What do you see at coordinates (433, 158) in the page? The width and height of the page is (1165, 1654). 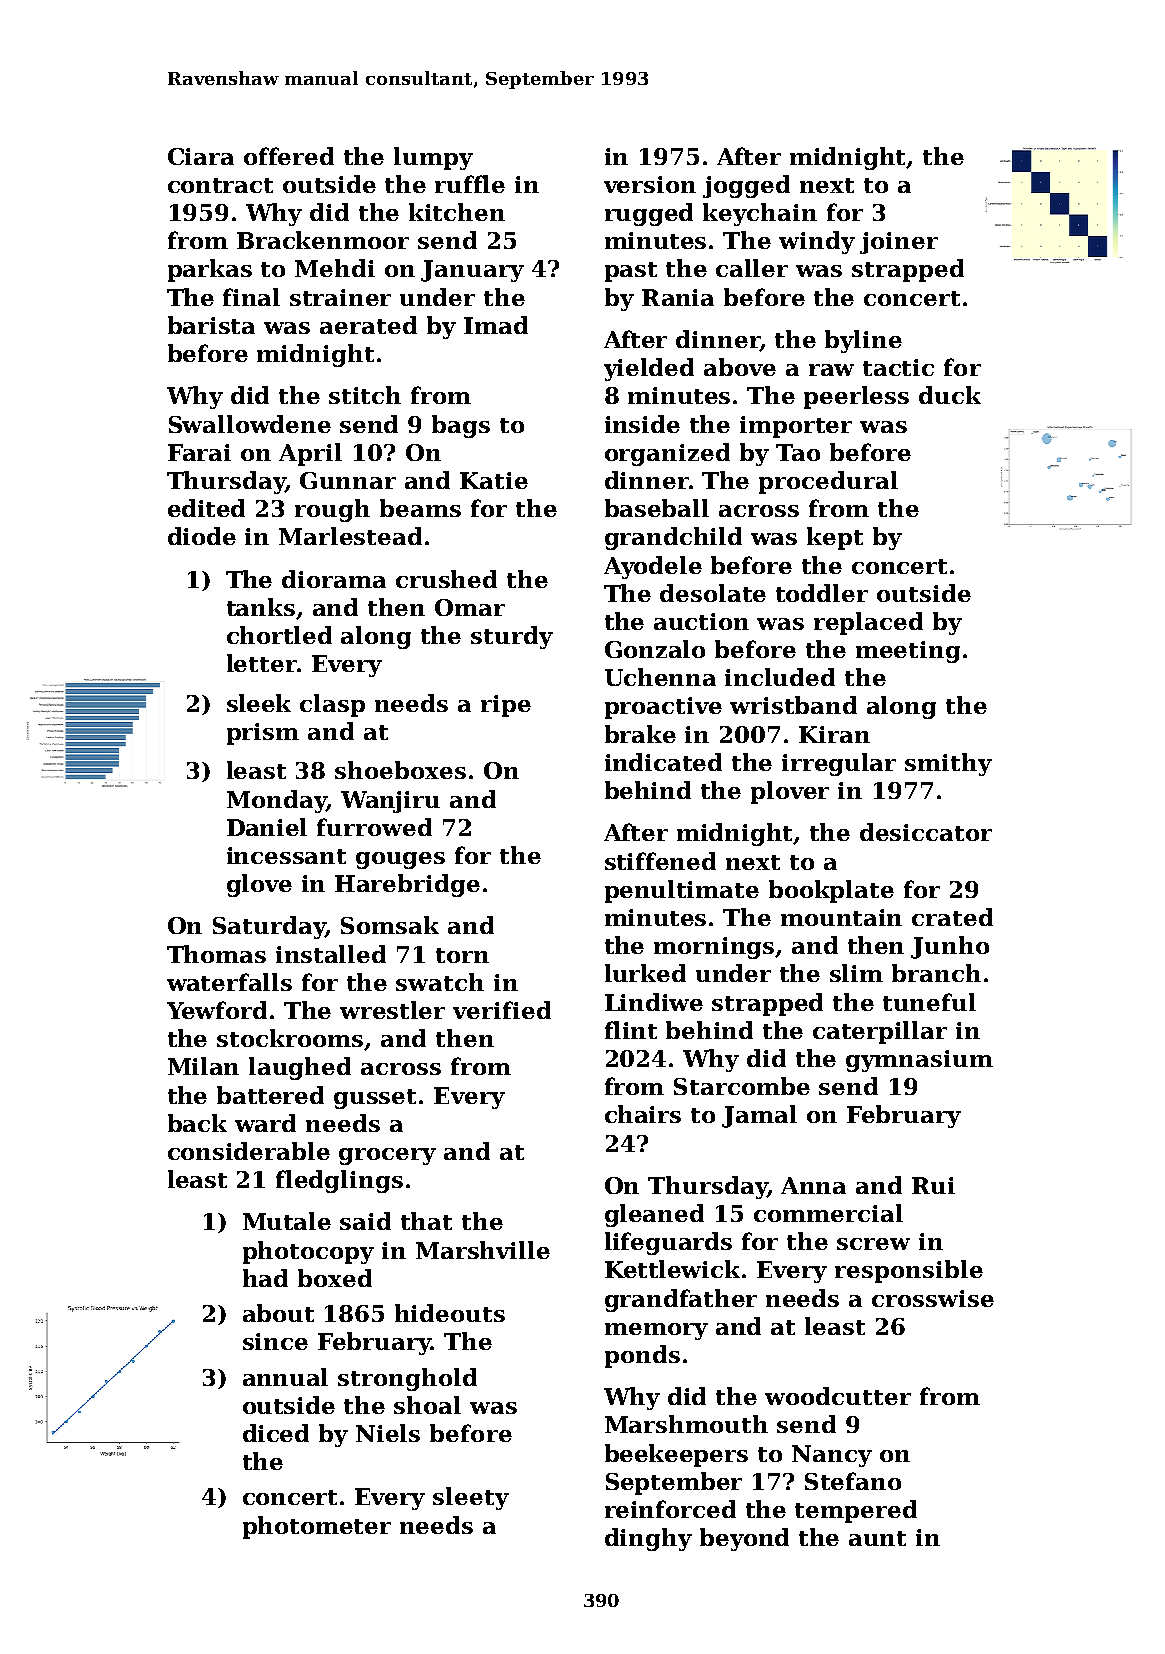 I see `lumpy` at bounding box center [433, 158].
